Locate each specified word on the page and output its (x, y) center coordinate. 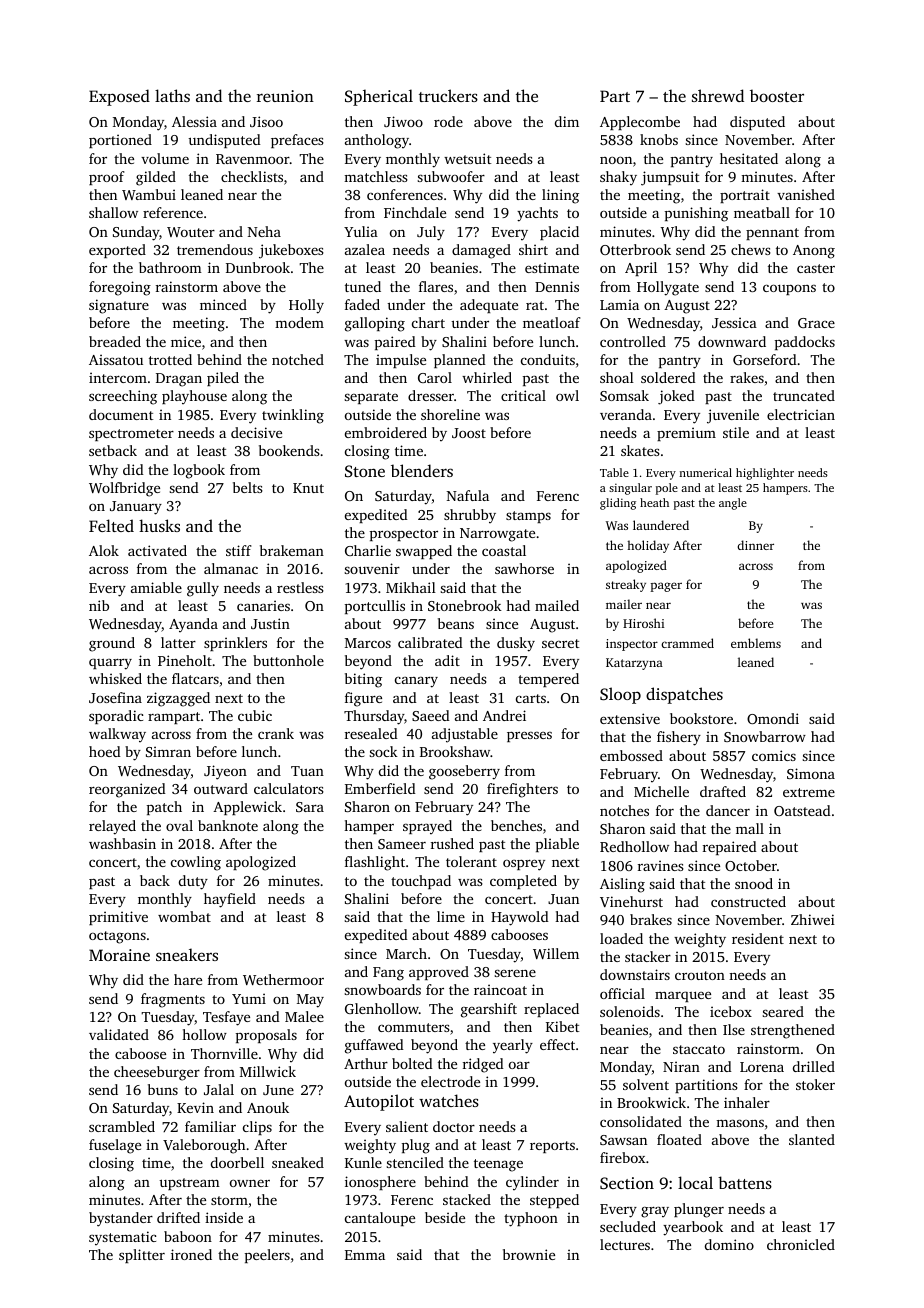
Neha (264, 231)
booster (777, 95)
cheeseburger (157, 1073)
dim (567, 121)
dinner (755, 545)
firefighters (522, 790)
